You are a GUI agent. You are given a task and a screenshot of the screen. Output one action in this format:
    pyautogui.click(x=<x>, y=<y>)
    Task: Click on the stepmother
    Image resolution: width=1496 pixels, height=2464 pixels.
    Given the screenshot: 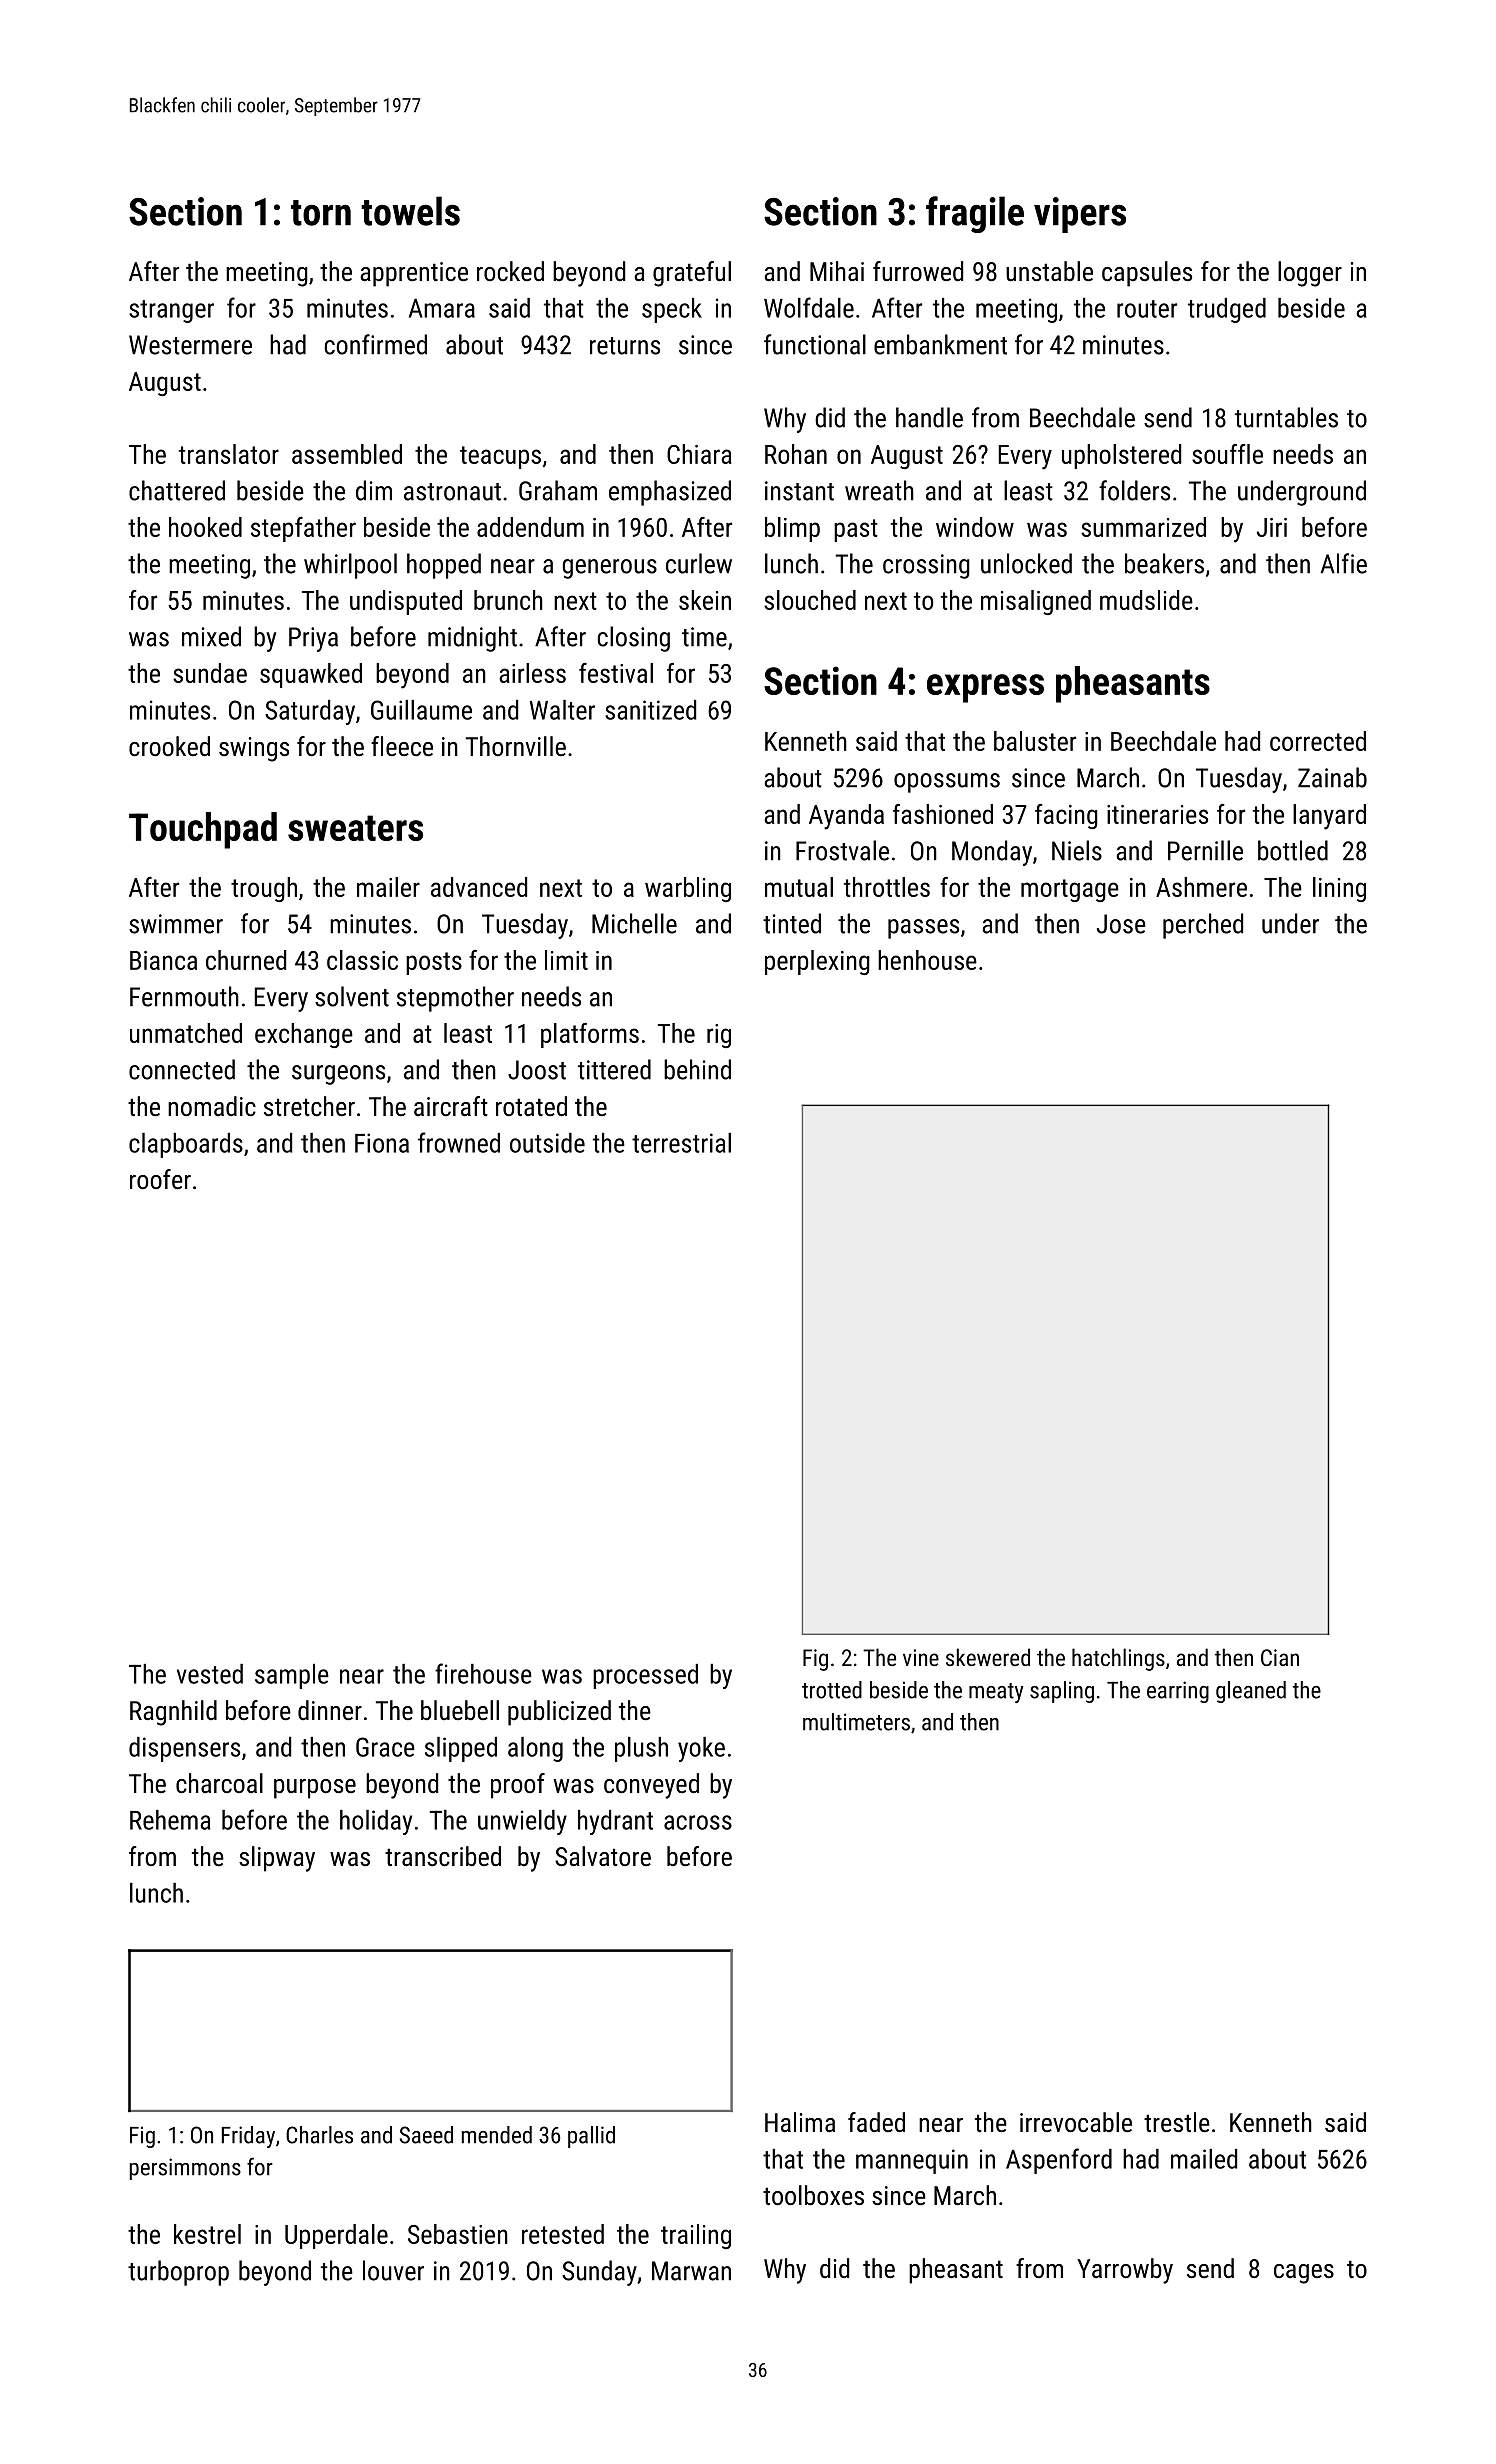 What is the action you would take?
    pyautogui.click(x=455, y=999)
